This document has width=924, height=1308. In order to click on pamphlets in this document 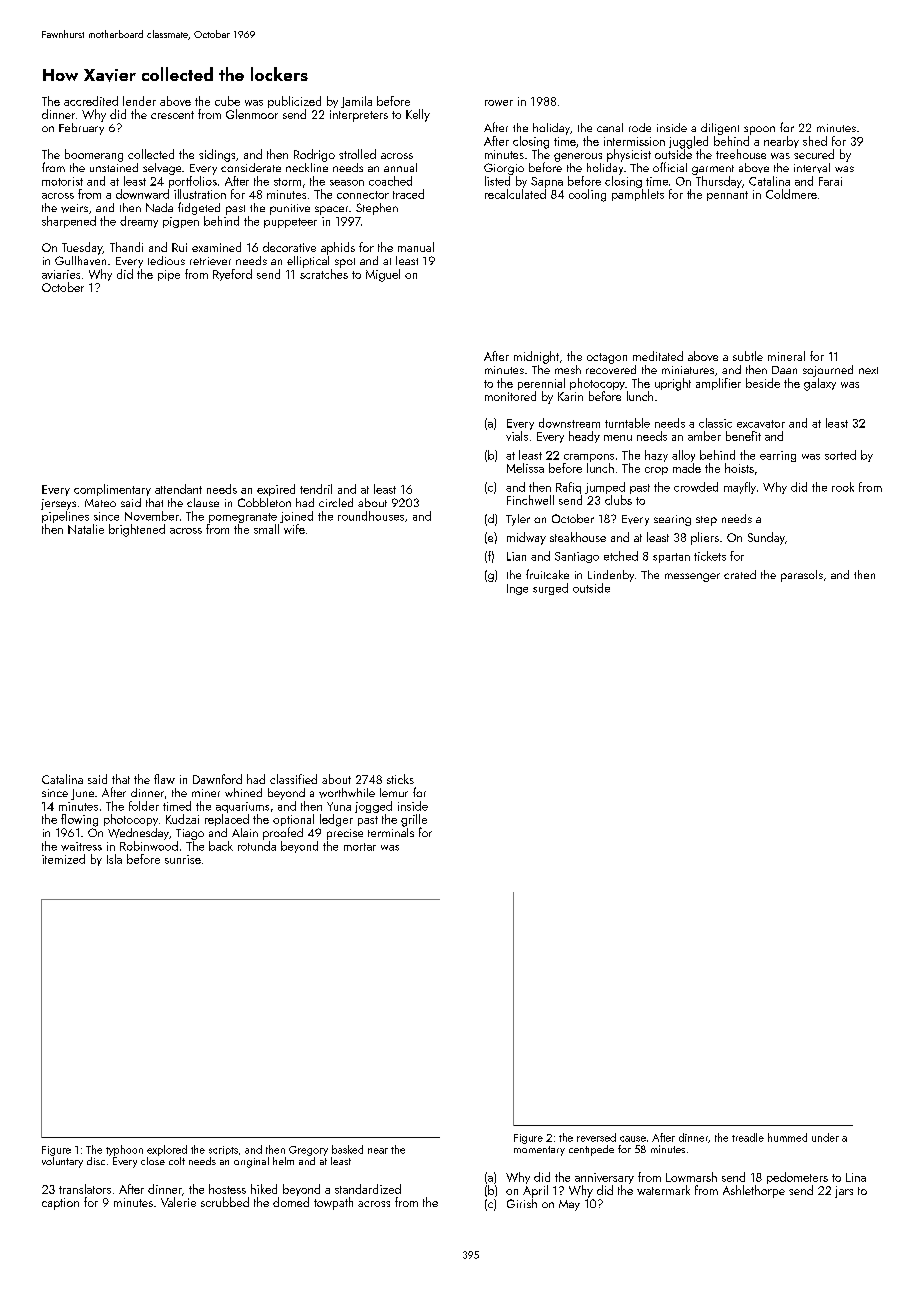, I will do `click(638, 195)`.
